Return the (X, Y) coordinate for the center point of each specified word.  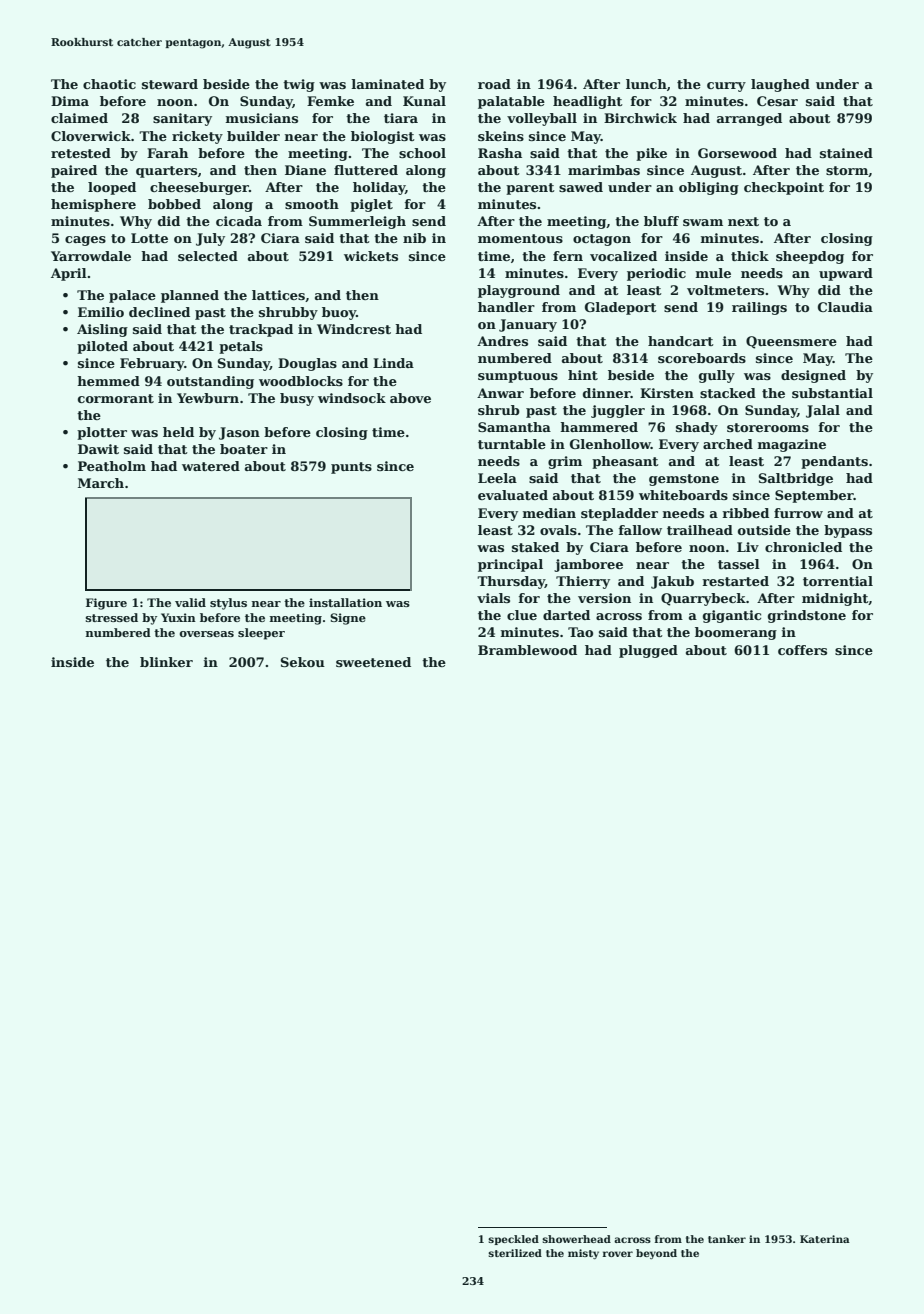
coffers (802, 650)
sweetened (373, 662)
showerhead (576, 1239)
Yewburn (208, 398)
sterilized (515, 1253)
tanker (727, 1239)
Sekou (303, 662)
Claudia (845, 307)
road (494, 84)
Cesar (777, 101)
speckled (513, 1240)
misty (583, 1254)
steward (170, 84)
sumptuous (518, 377)
